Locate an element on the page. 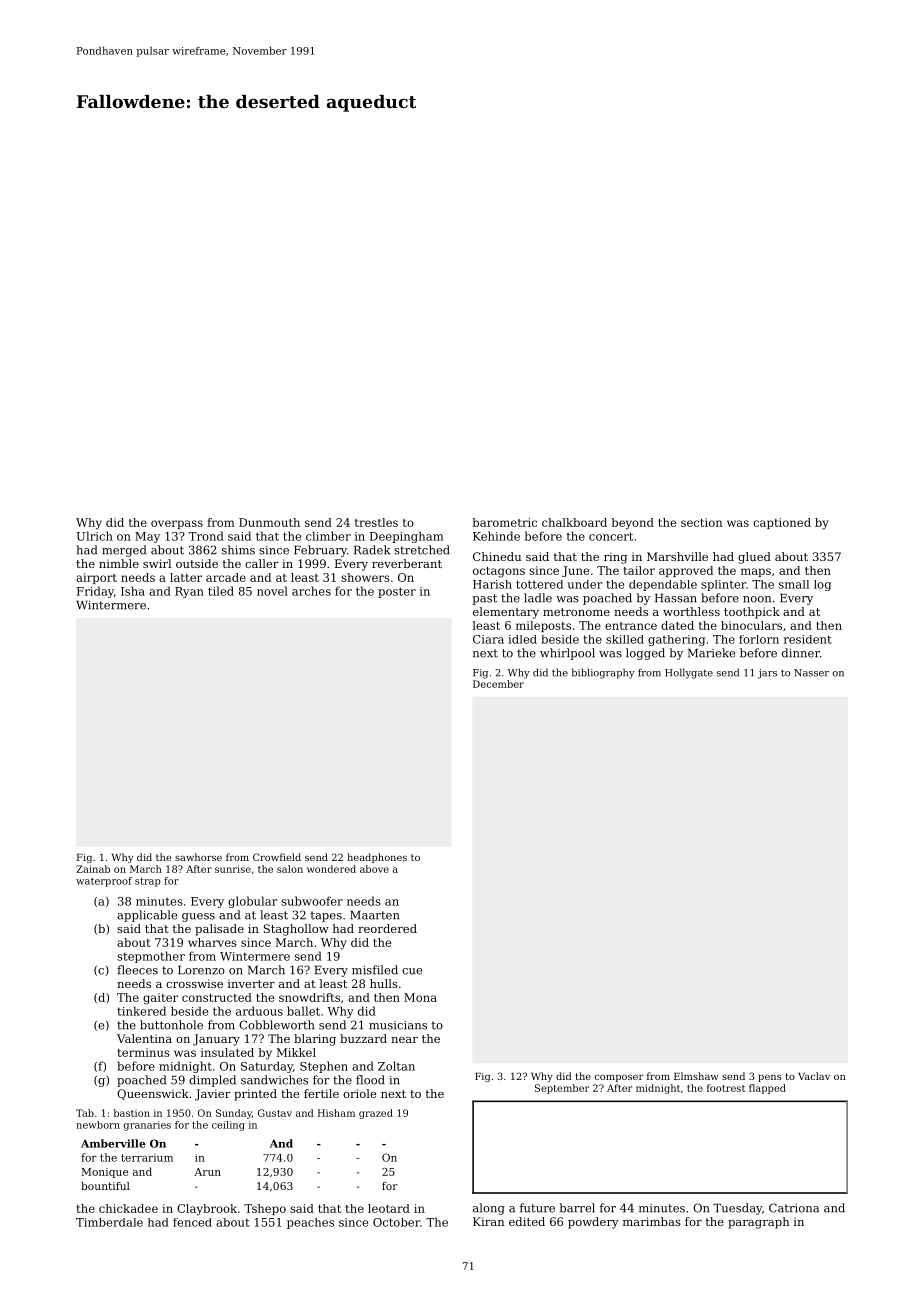 The height and width of the page is (1308, 924). Nasser is located at coordinates (811, 673).
